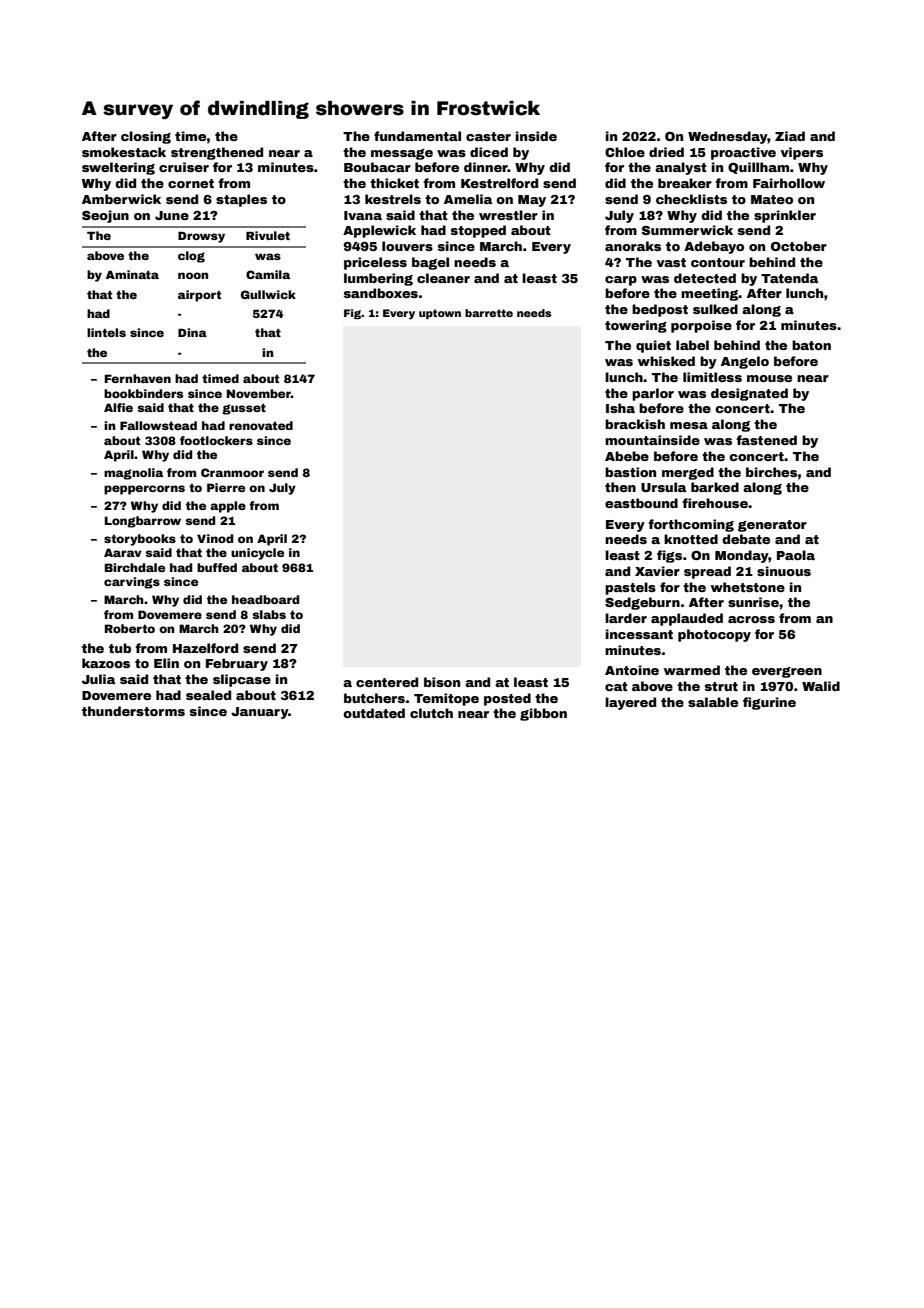  Describe the element at coordinates (489, 152) in the screenshot. I see `diced` at that location.
